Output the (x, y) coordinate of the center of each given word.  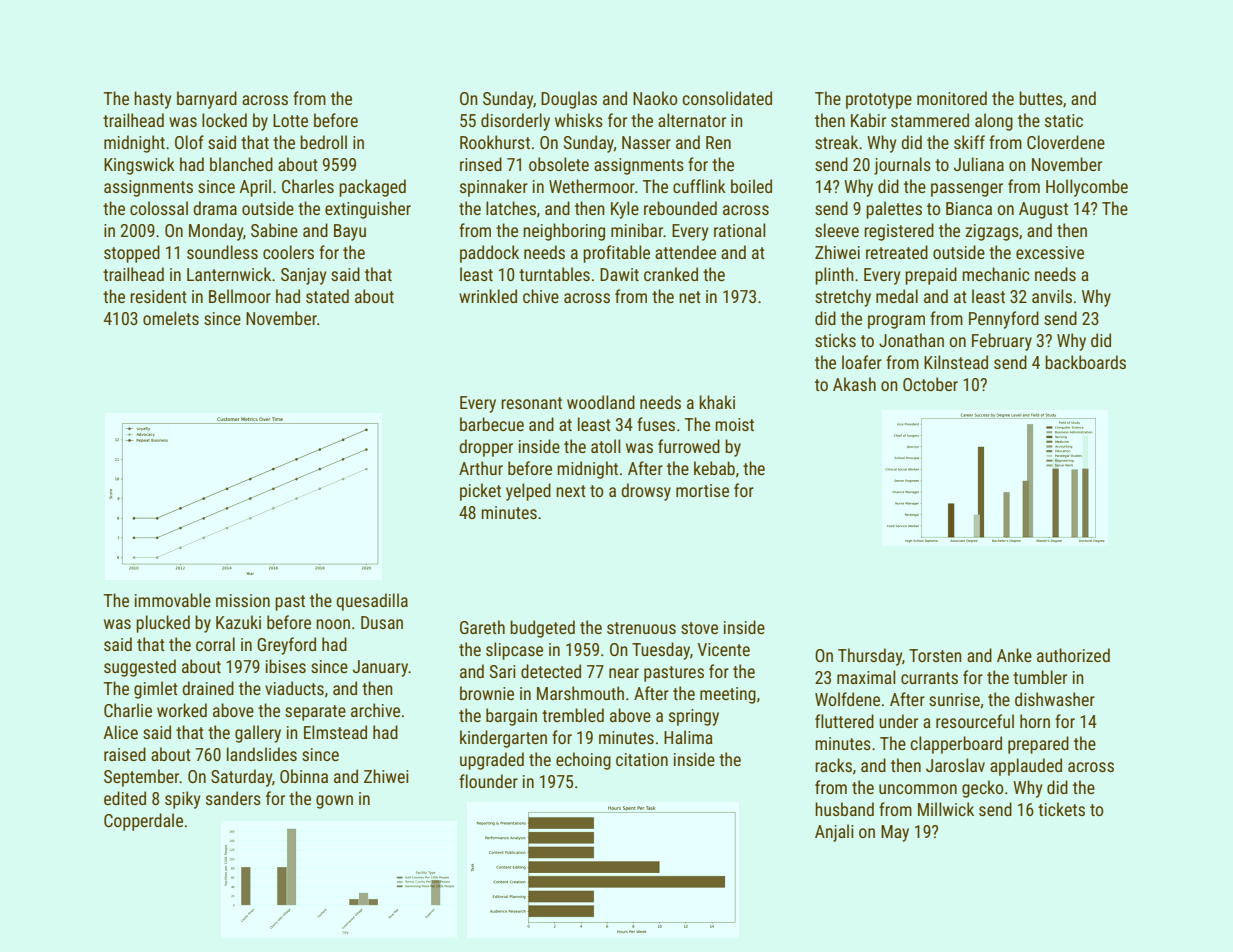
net (690, 297)
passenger (967, 190)
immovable (173, 600)
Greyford (286, 646)
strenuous (641, 628)
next (571, 491)
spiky (182, 800)
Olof (189, 142)
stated (327, 296)
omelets (171, 318)
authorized (1073, 655)
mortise (702, 490)
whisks (579, 120)
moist (734, 424)
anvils (1052, 296)
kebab (714, 468)
